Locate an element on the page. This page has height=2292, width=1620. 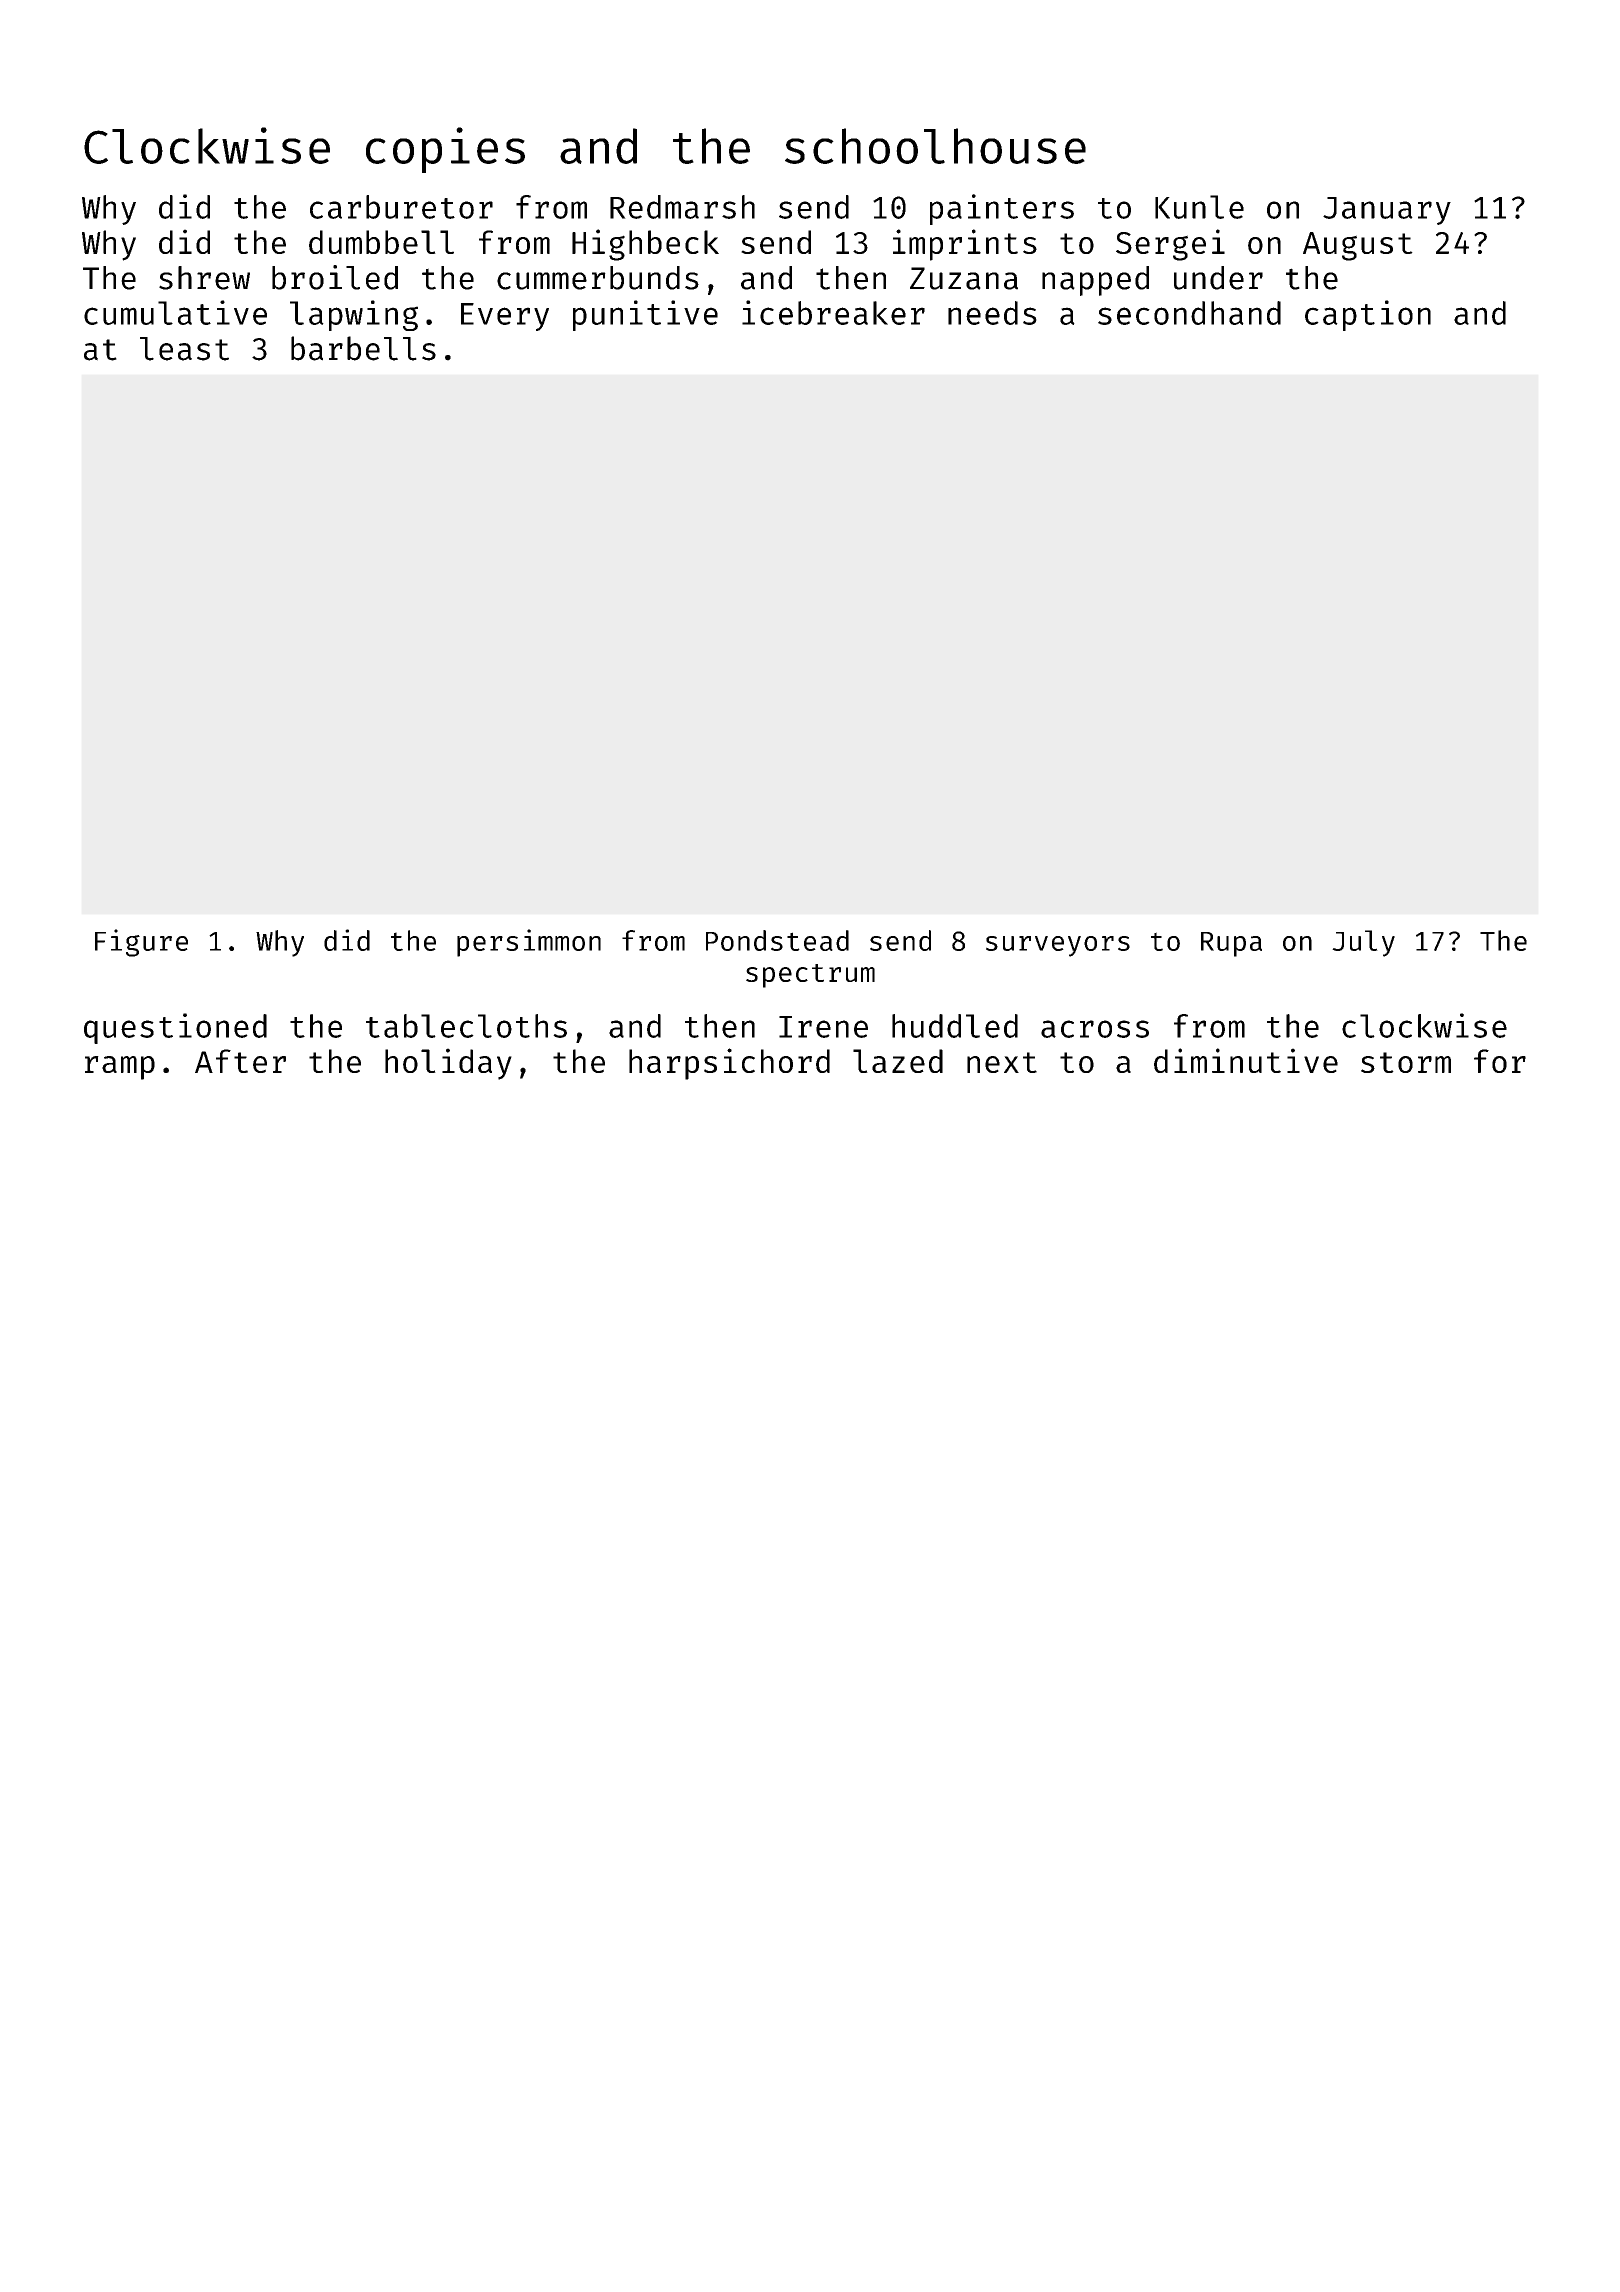
August is located at coordinates (1358, 246).
